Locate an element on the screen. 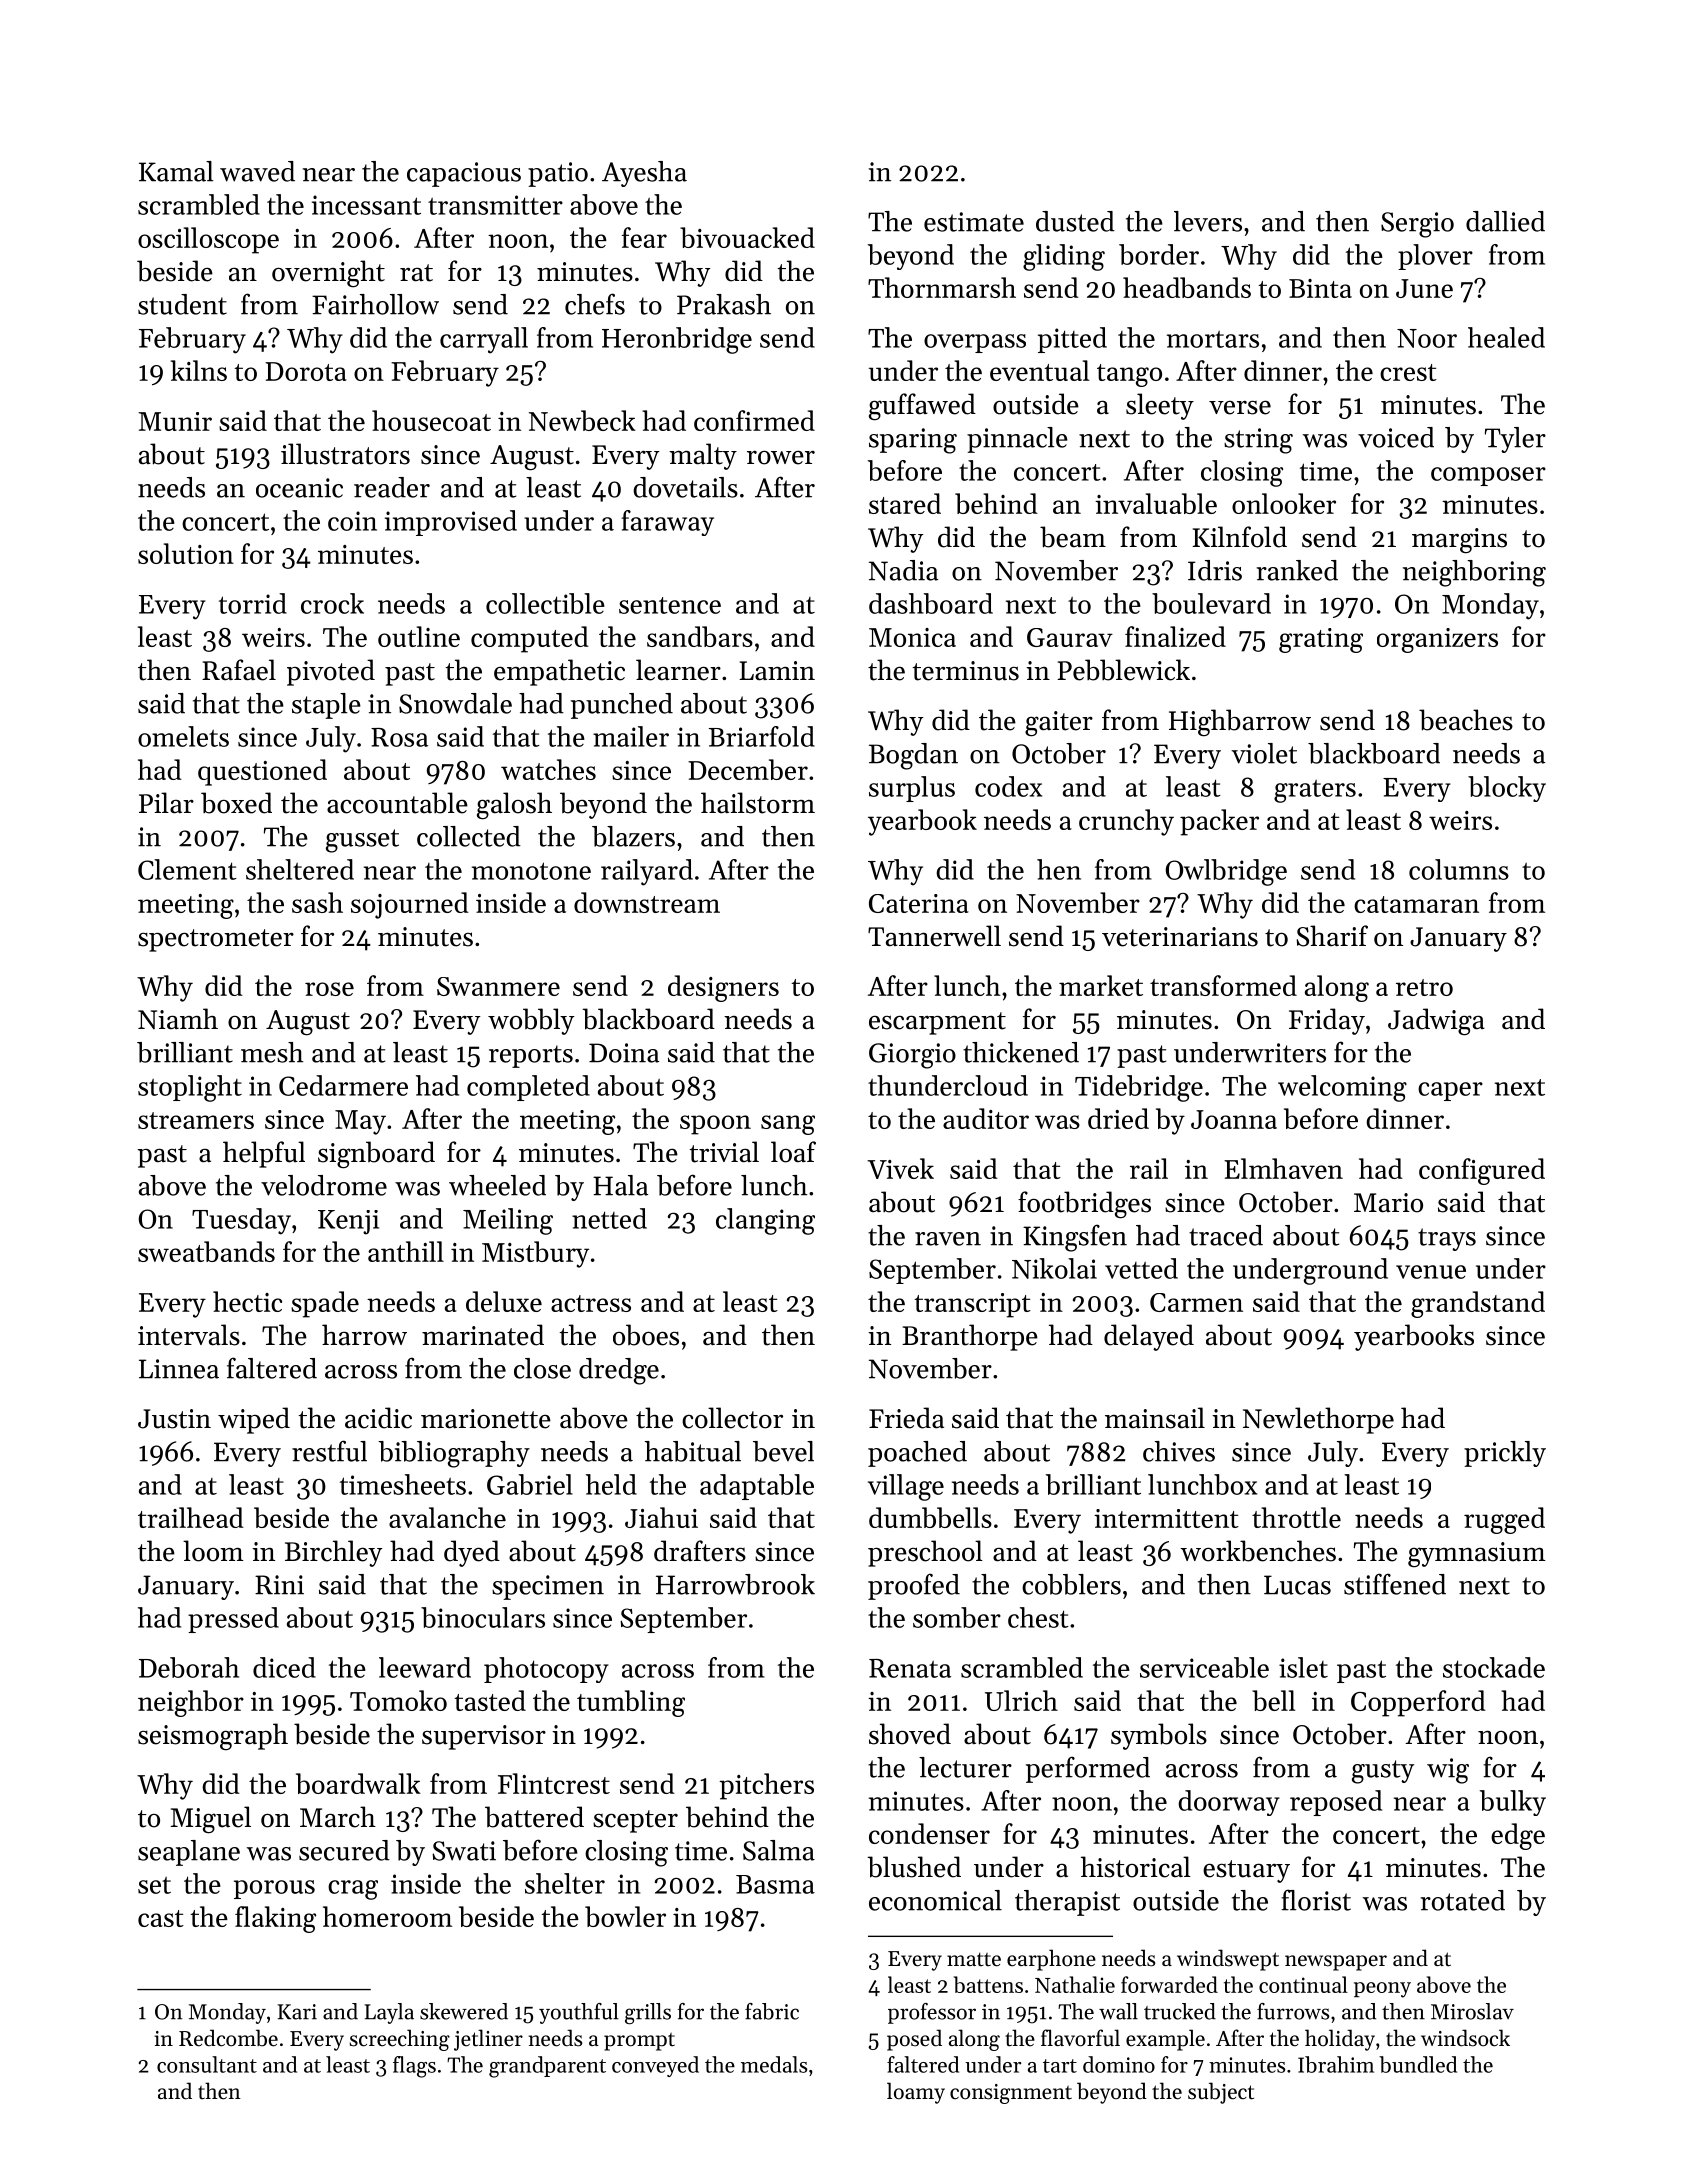 The height and width of the screenshot is (2178, 1683). Redcombe is located at coordinates (228, 2038).
